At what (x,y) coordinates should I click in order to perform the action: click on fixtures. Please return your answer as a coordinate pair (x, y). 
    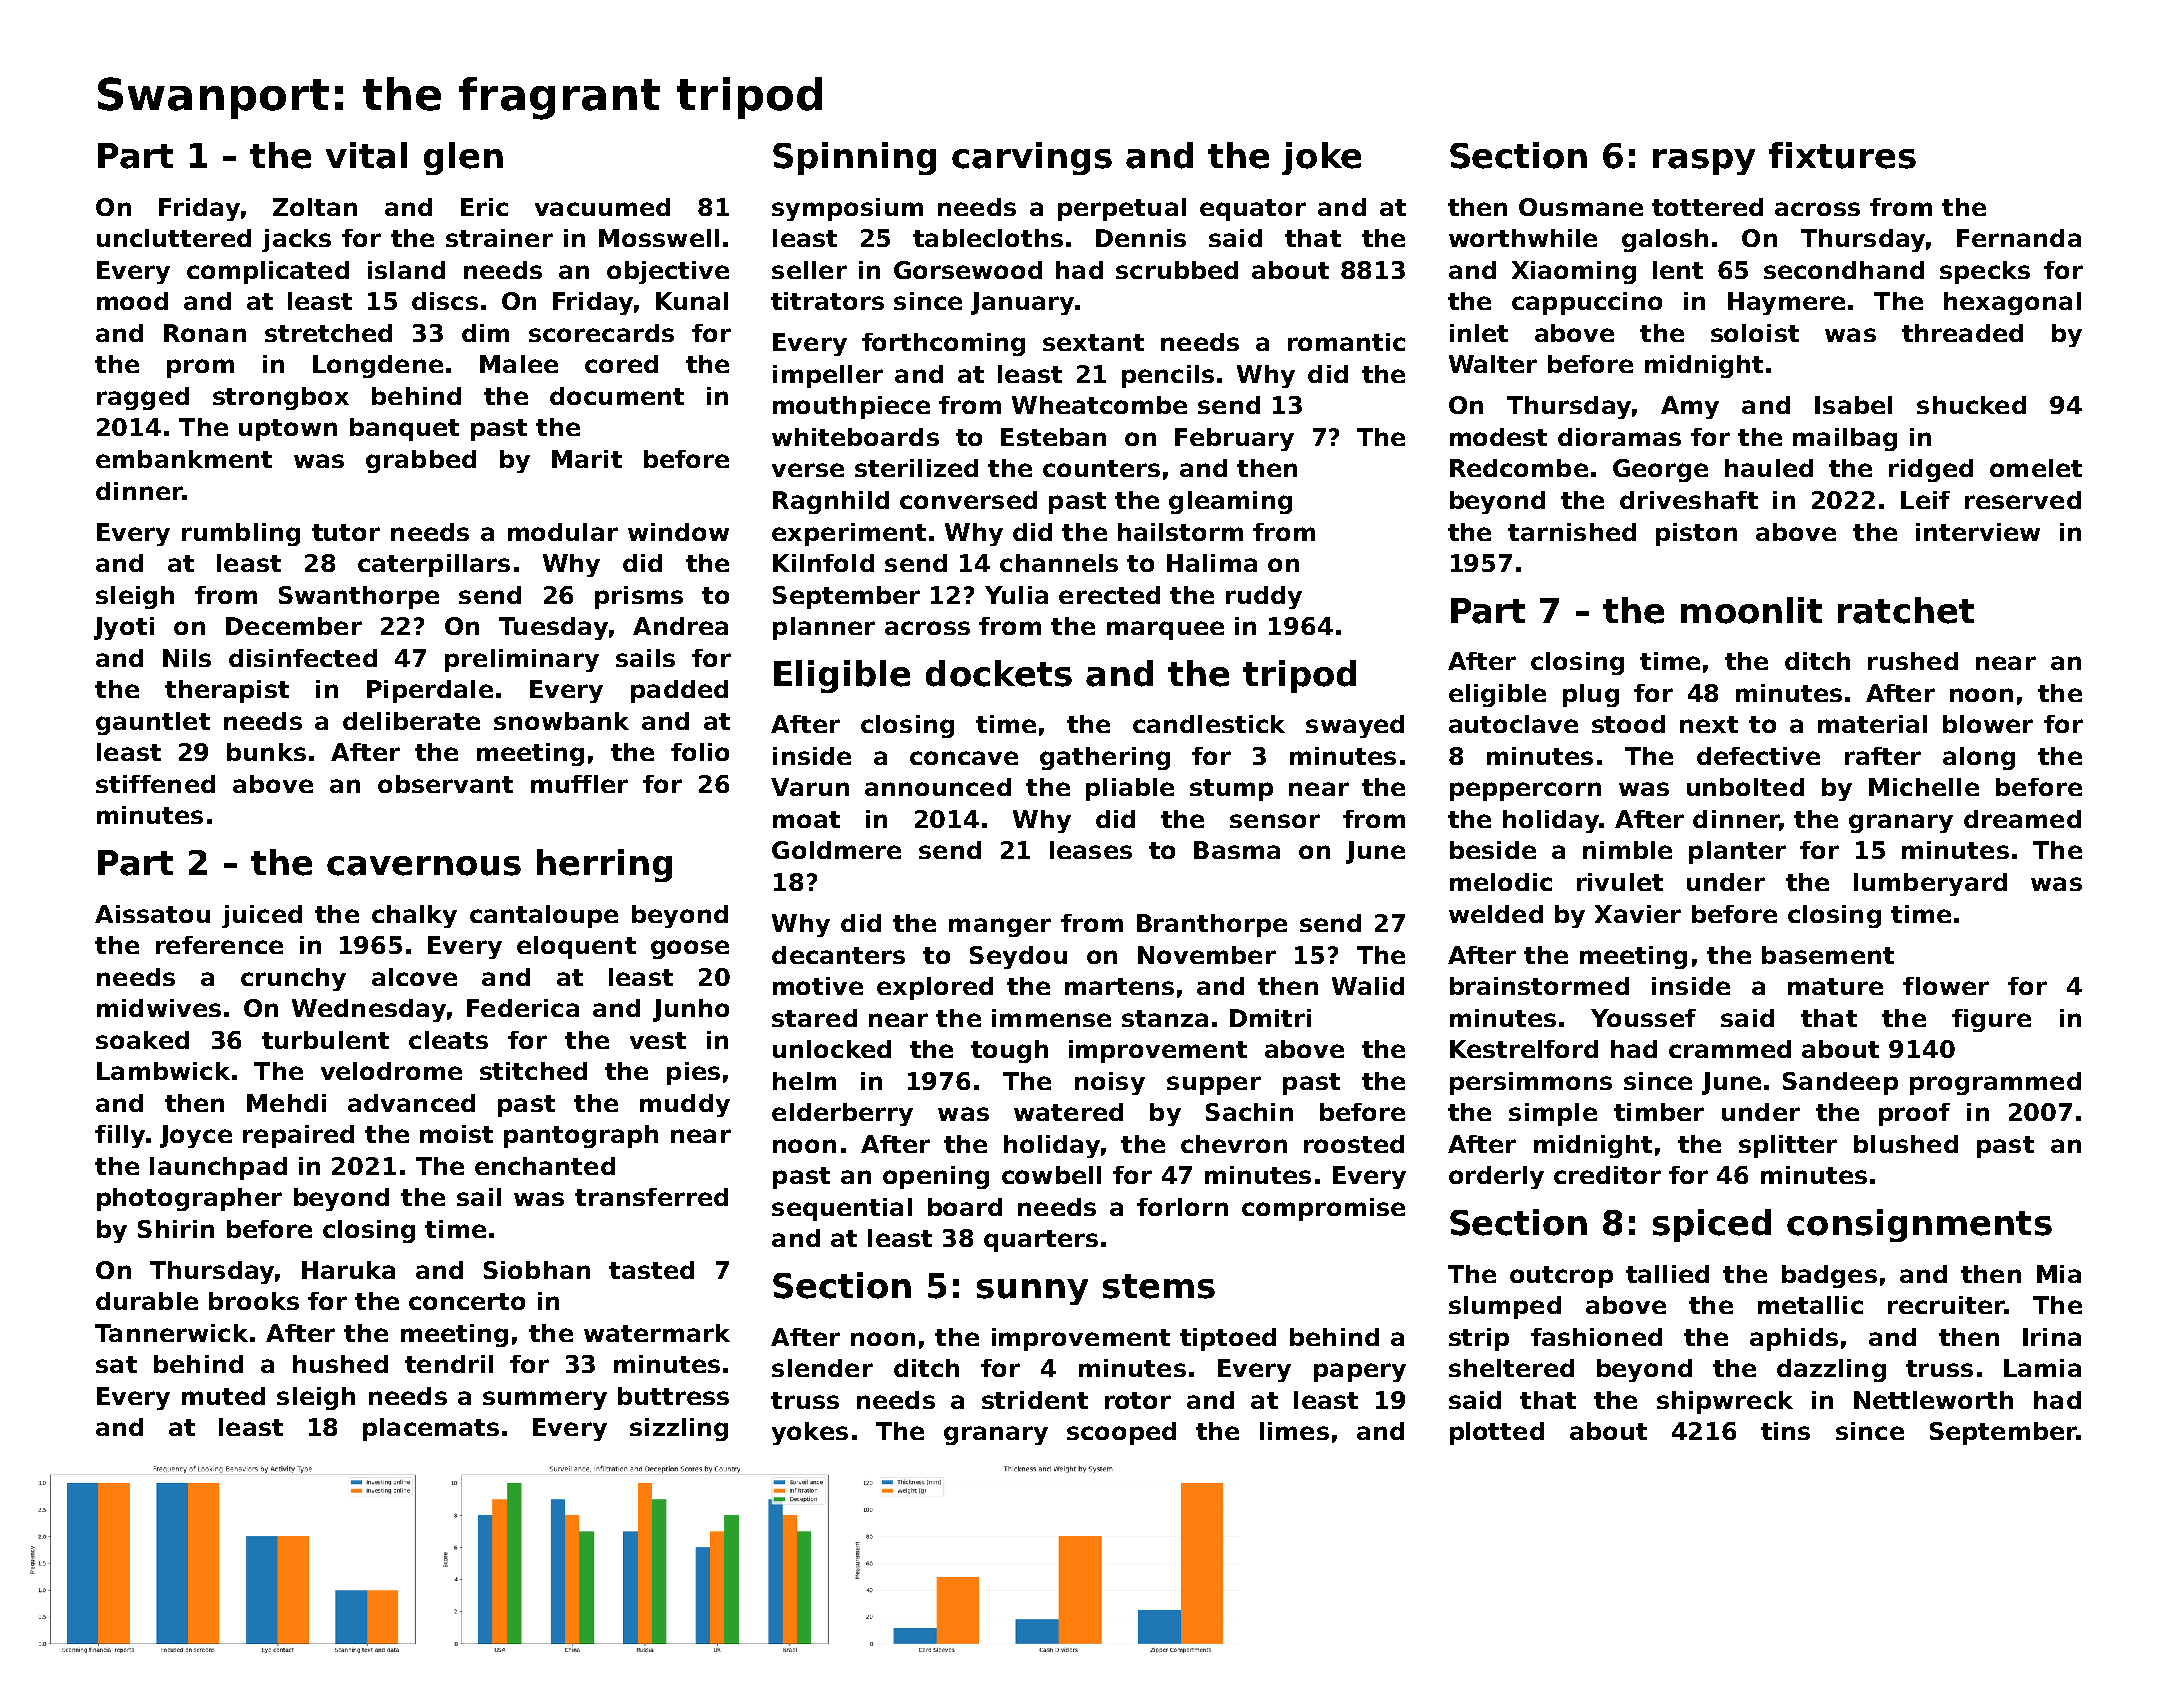
    Looking at the image, I should click on (1842, 155).
